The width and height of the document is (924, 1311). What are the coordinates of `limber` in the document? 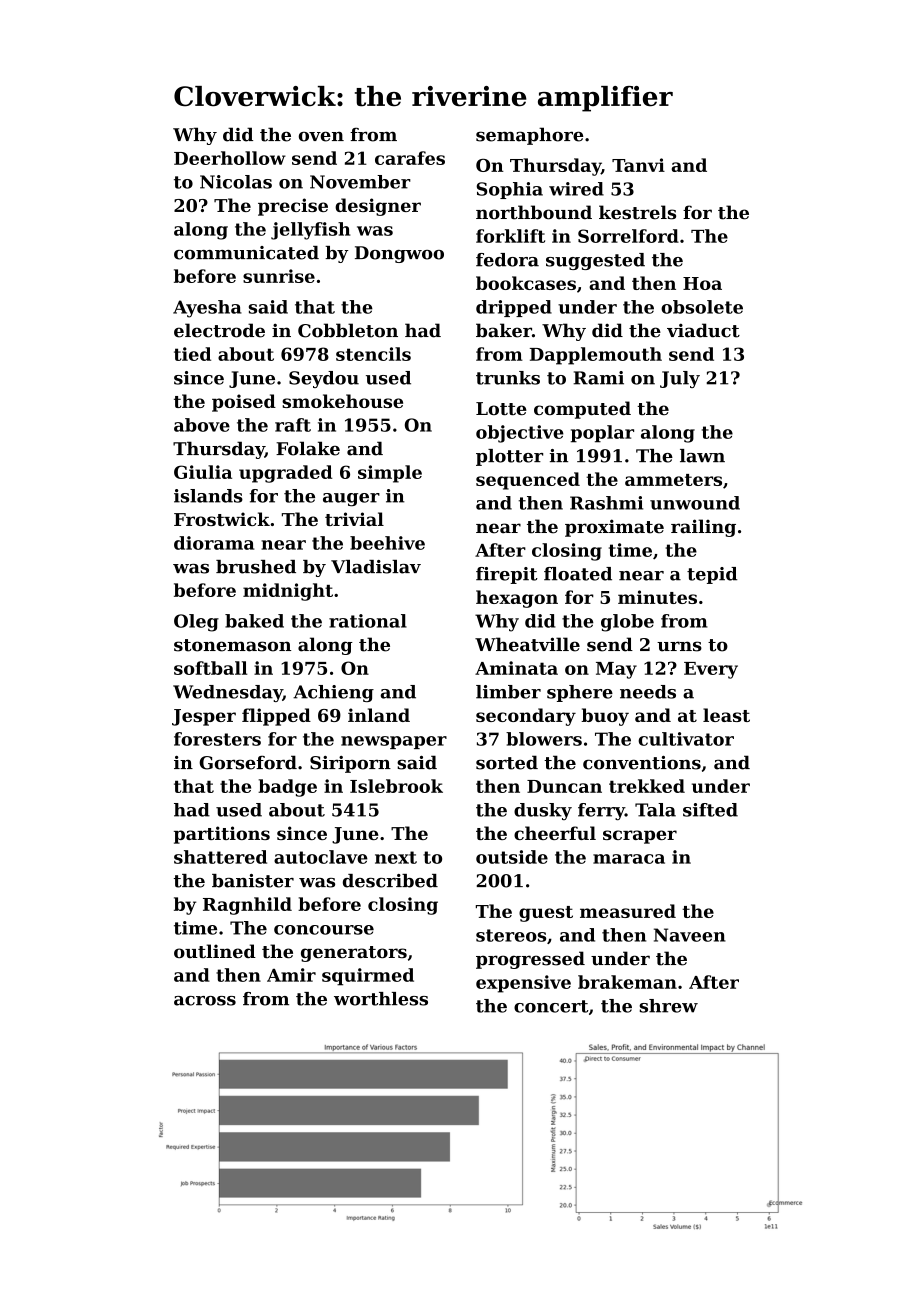 It's located at (508, 692).
